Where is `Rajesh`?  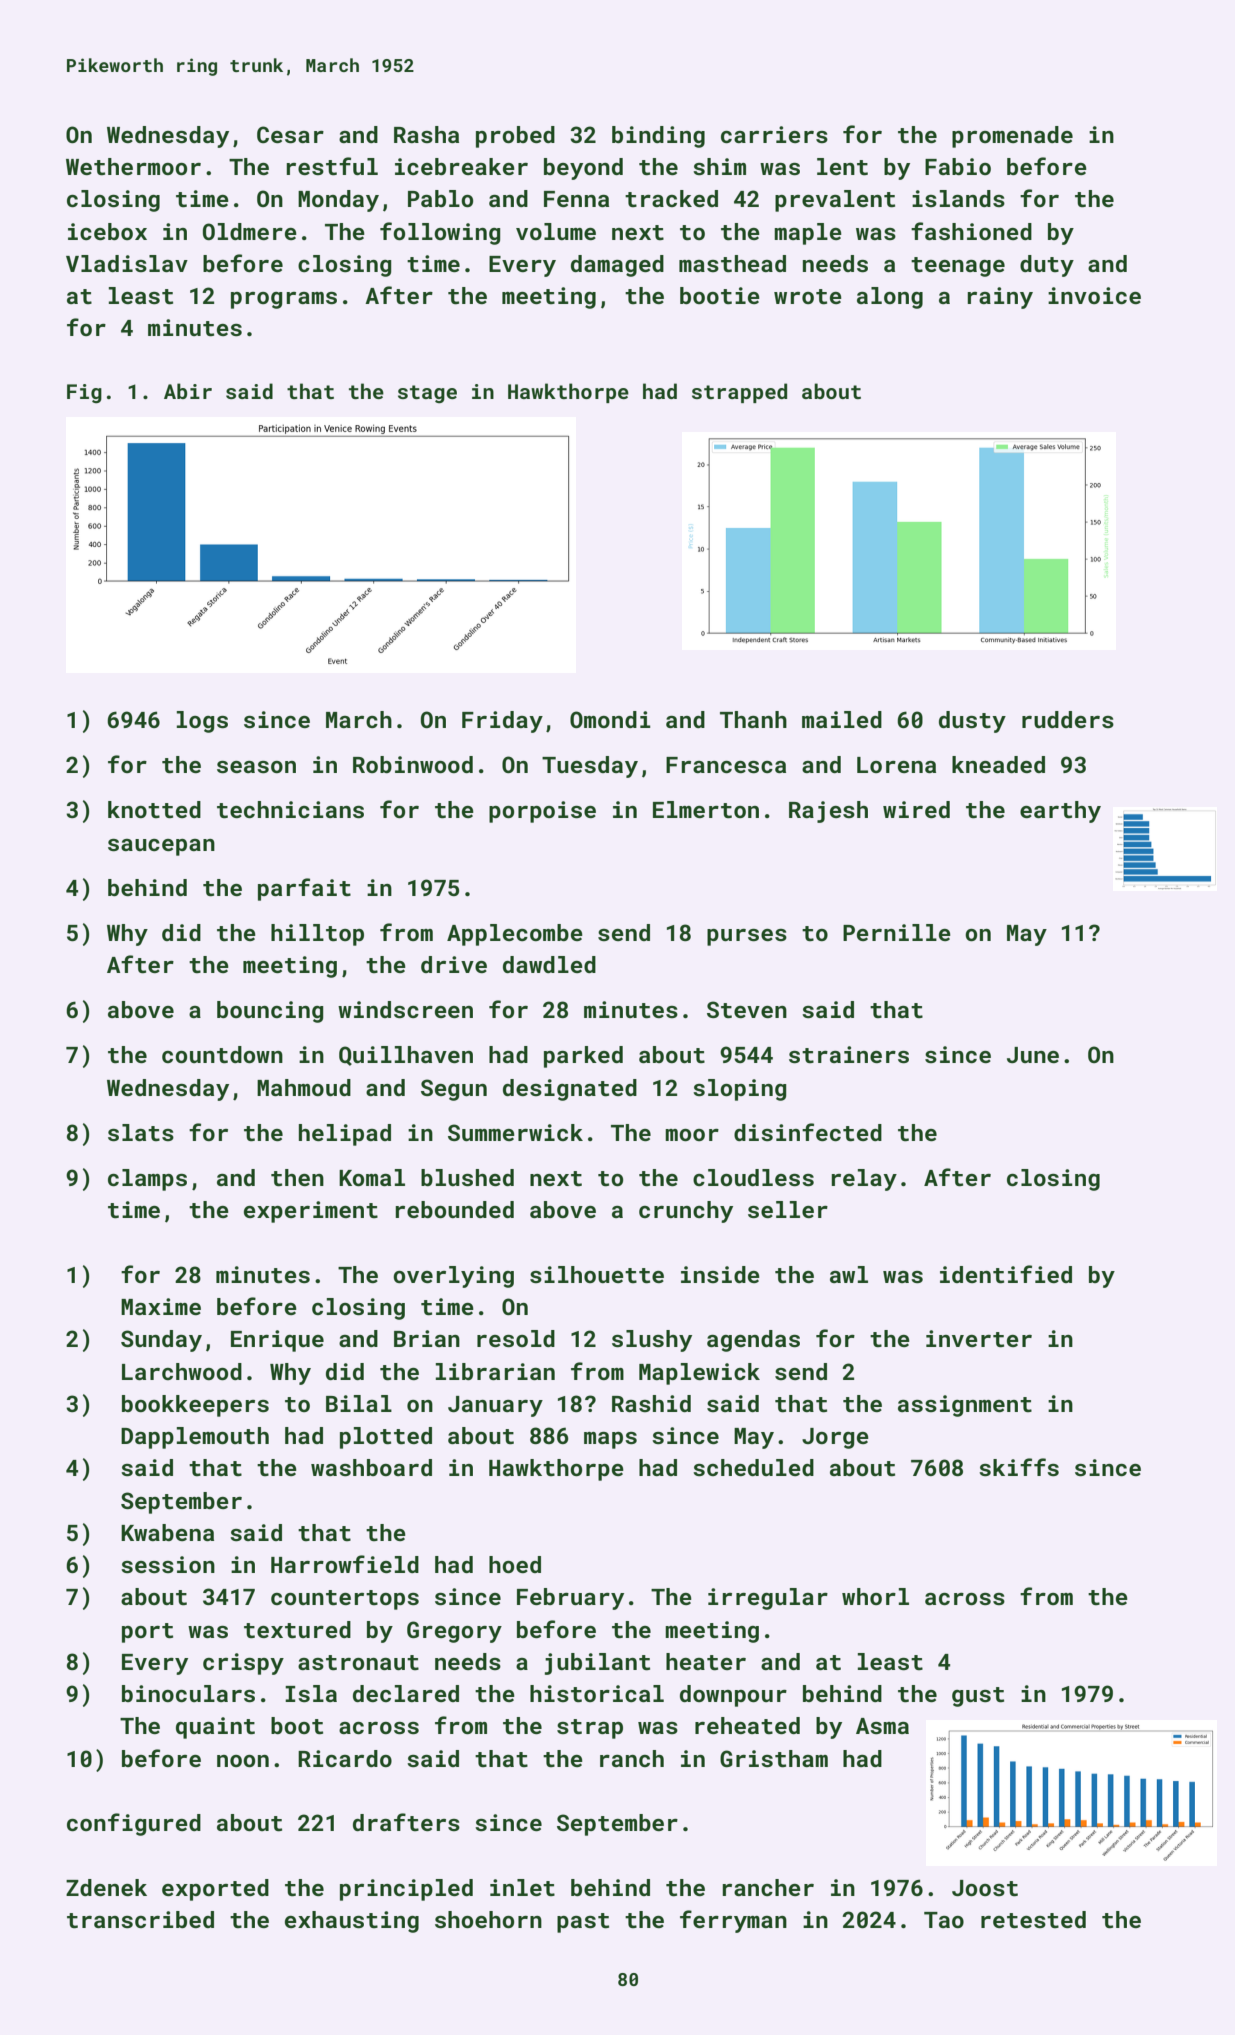 Rajesh is located at coordinates (828, 812).
